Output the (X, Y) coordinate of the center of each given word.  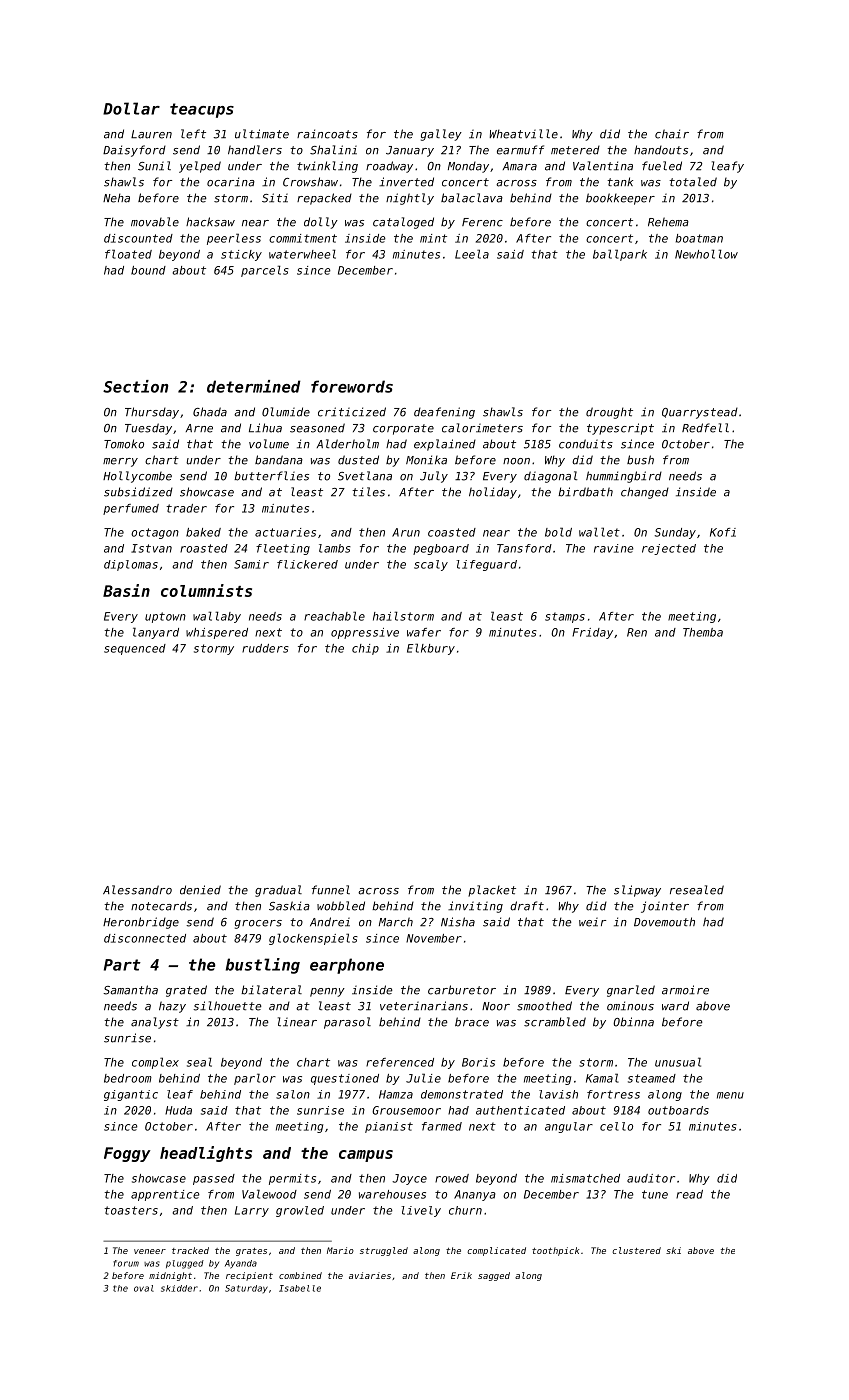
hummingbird (624, 477)
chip (365, 649)
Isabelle (300, 1288)
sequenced (135, 649)
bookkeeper (620, 199)
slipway (637, 891)
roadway (389, 167)
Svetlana (365, 476)
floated (128, 254)
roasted (204, 548)
